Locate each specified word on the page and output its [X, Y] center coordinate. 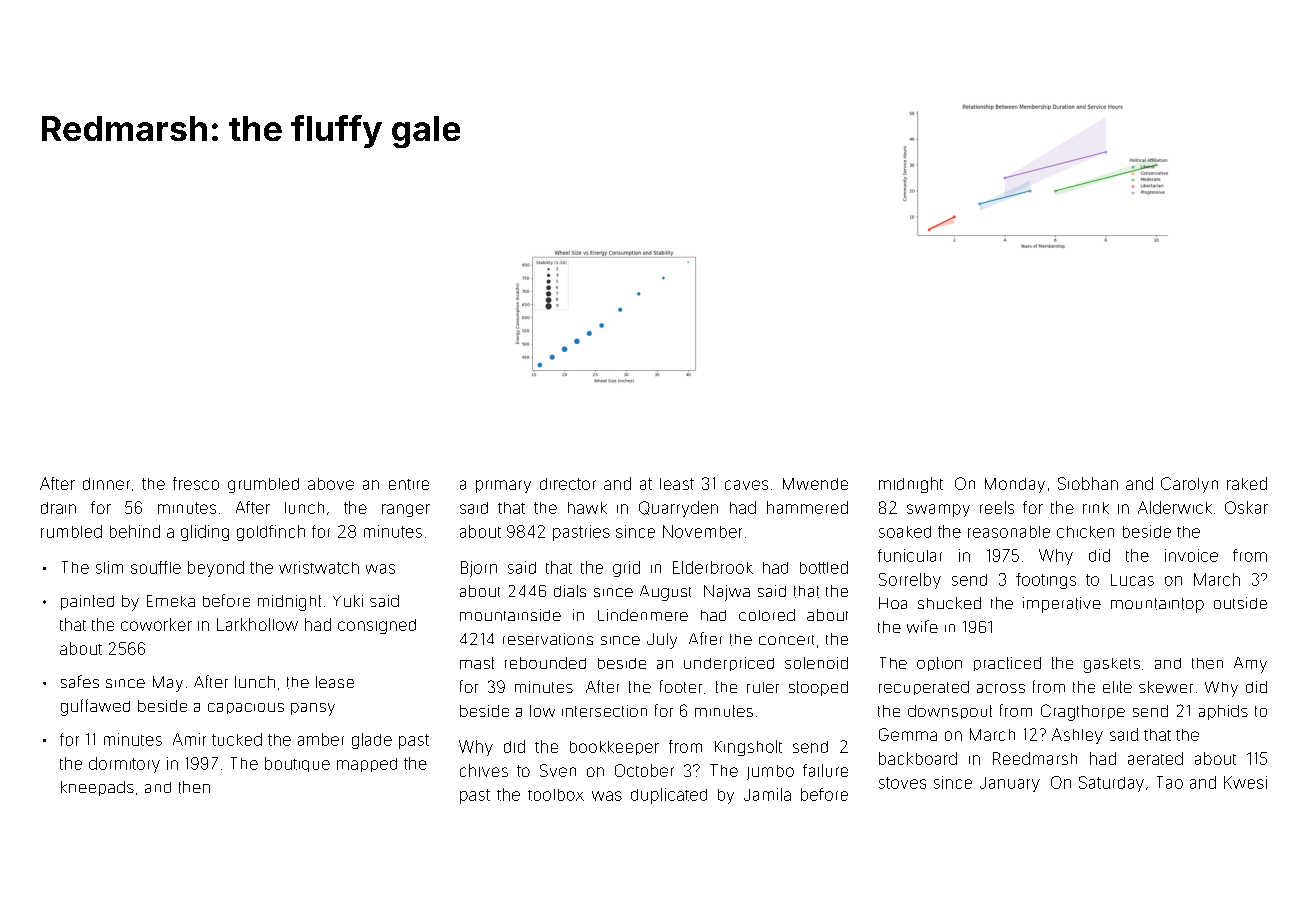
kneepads [97, 788]
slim [109, 567]
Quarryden [678, 509]
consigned [377, 626]
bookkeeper [614, 748]
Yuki [348, 601]
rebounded [545, 663]
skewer [1166, 687]
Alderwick [1175, 507]
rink [1096, 508]
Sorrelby [910, 581]
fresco [196, 483]
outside [1240, 603]
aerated [1155, 758]
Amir [189, 739]
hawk [587, 508]
